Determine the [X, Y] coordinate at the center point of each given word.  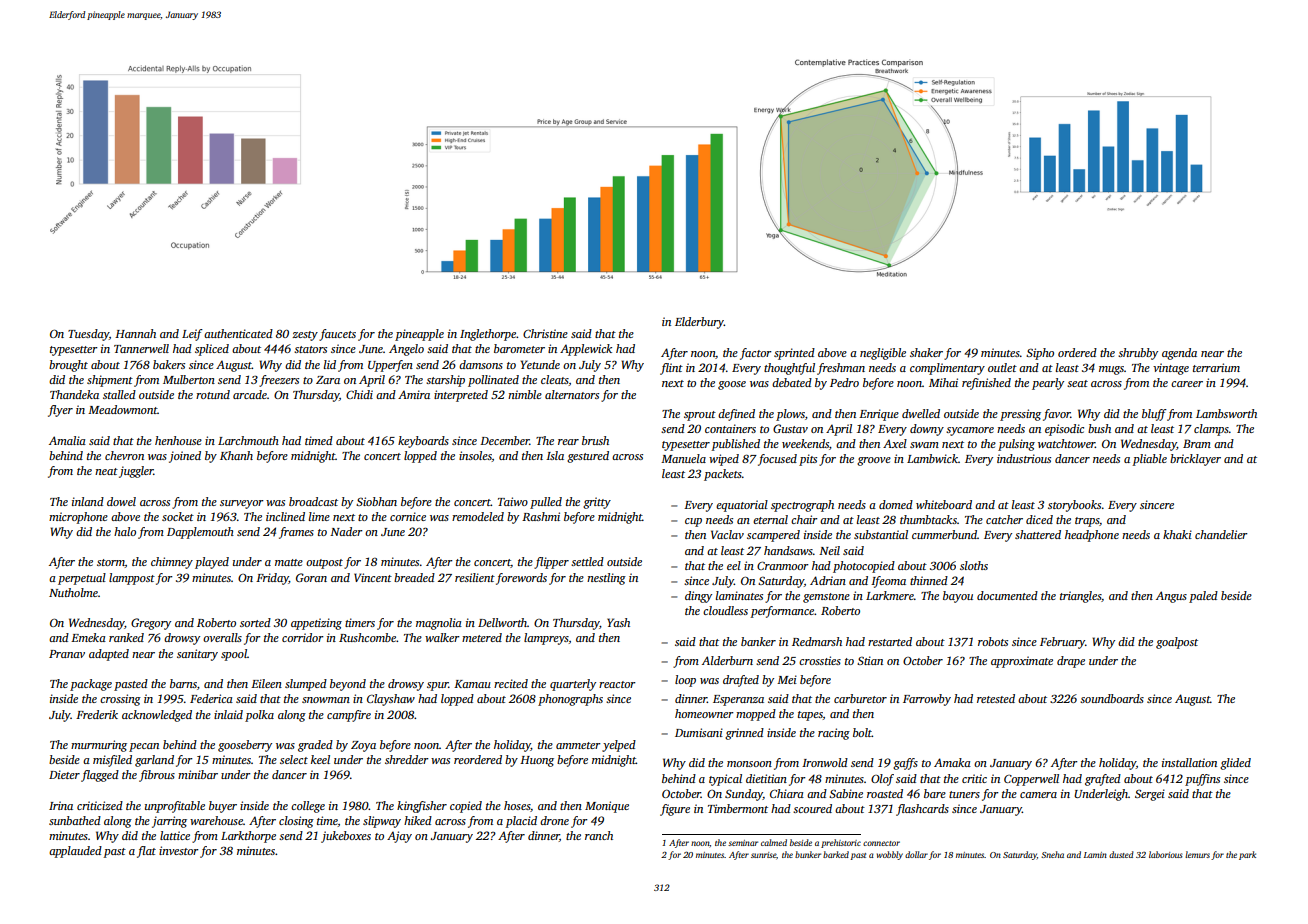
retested [996, 698]
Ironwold [825, 762]
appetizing [316, 624]
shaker [926, 352]
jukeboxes [346, 837]
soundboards [1112, 698]
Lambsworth [1226, 413]
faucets [337, 335]
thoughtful [789, 369]
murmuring [99, 746]
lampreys [546, 639]
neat [106, 471]
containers [730, 428]
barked [836, 854]
